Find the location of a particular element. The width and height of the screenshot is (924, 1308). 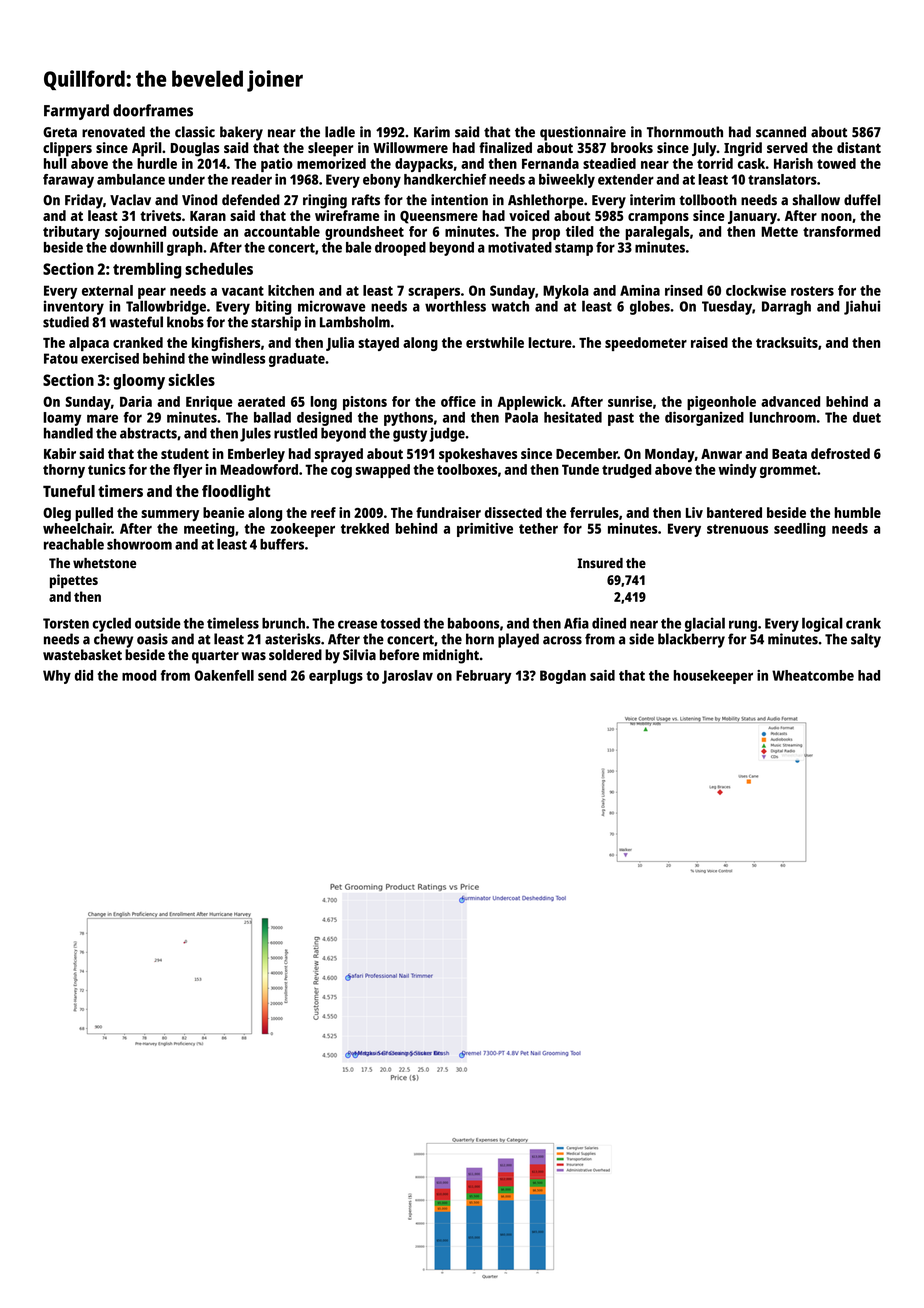

scanned is located at coordinates (781, 132).
